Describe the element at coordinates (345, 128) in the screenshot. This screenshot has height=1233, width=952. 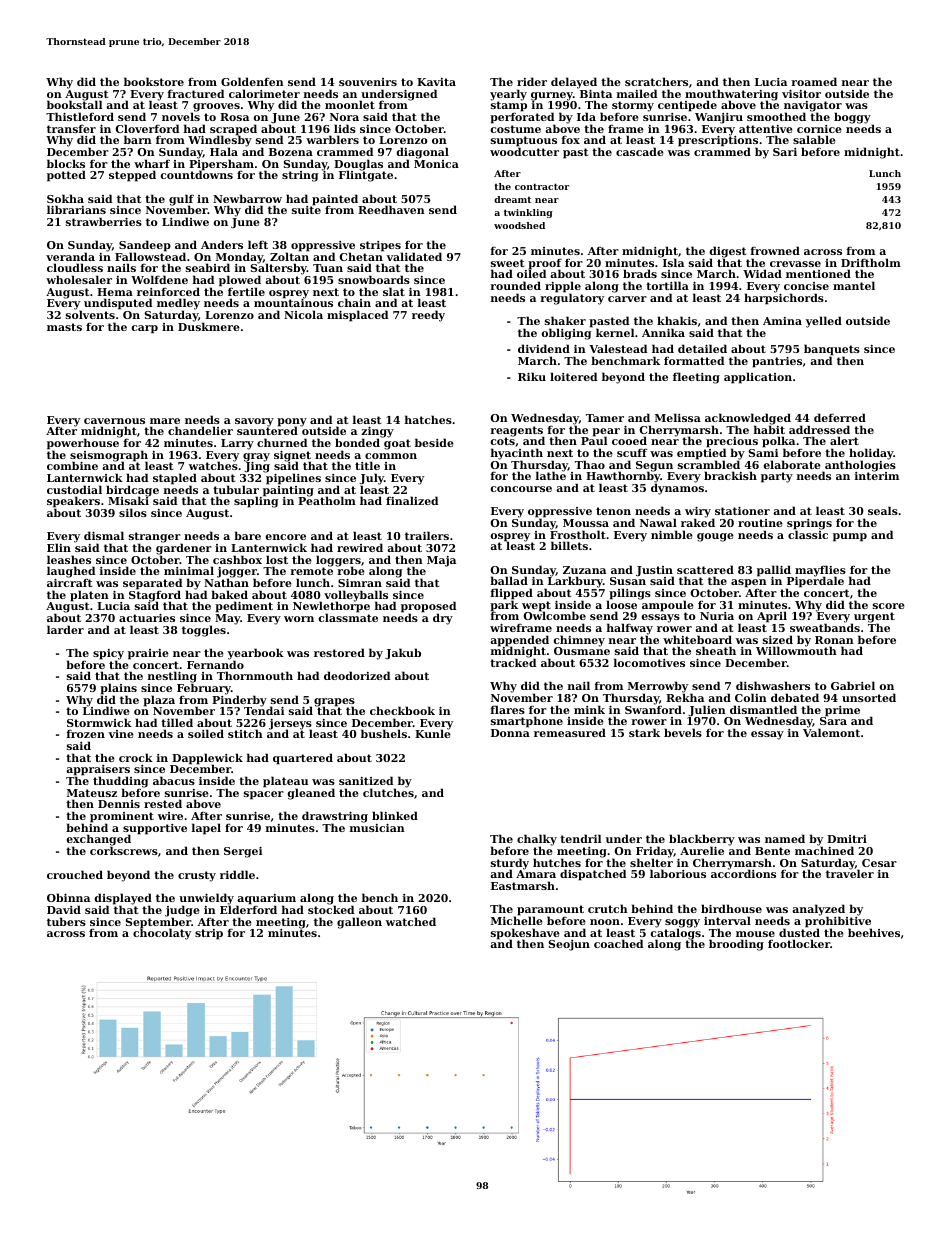
I see `lids` at that location.
